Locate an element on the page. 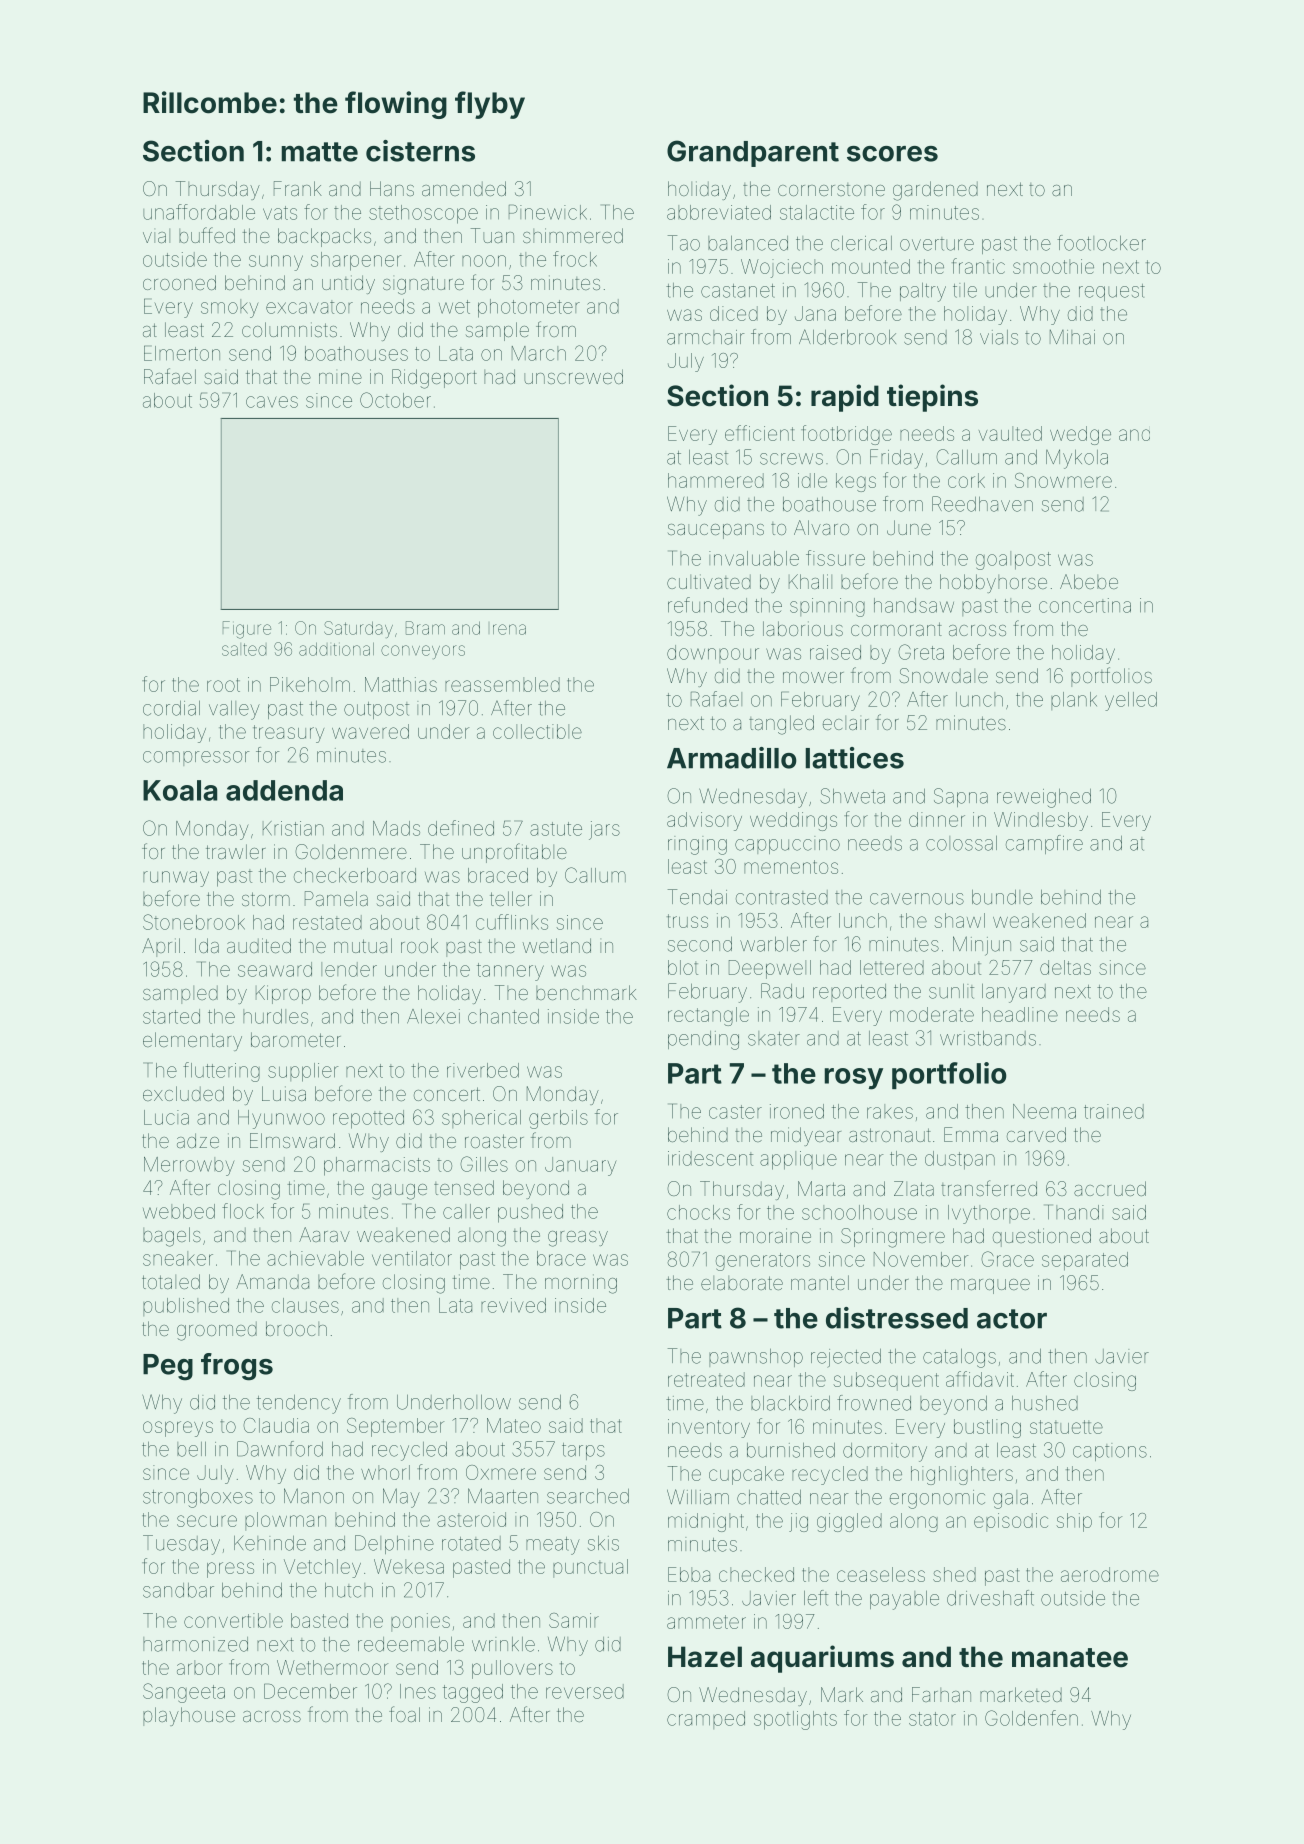 The width and height of the image is (1304, 1844). Wojciech is located at coordinates (782, 268).
